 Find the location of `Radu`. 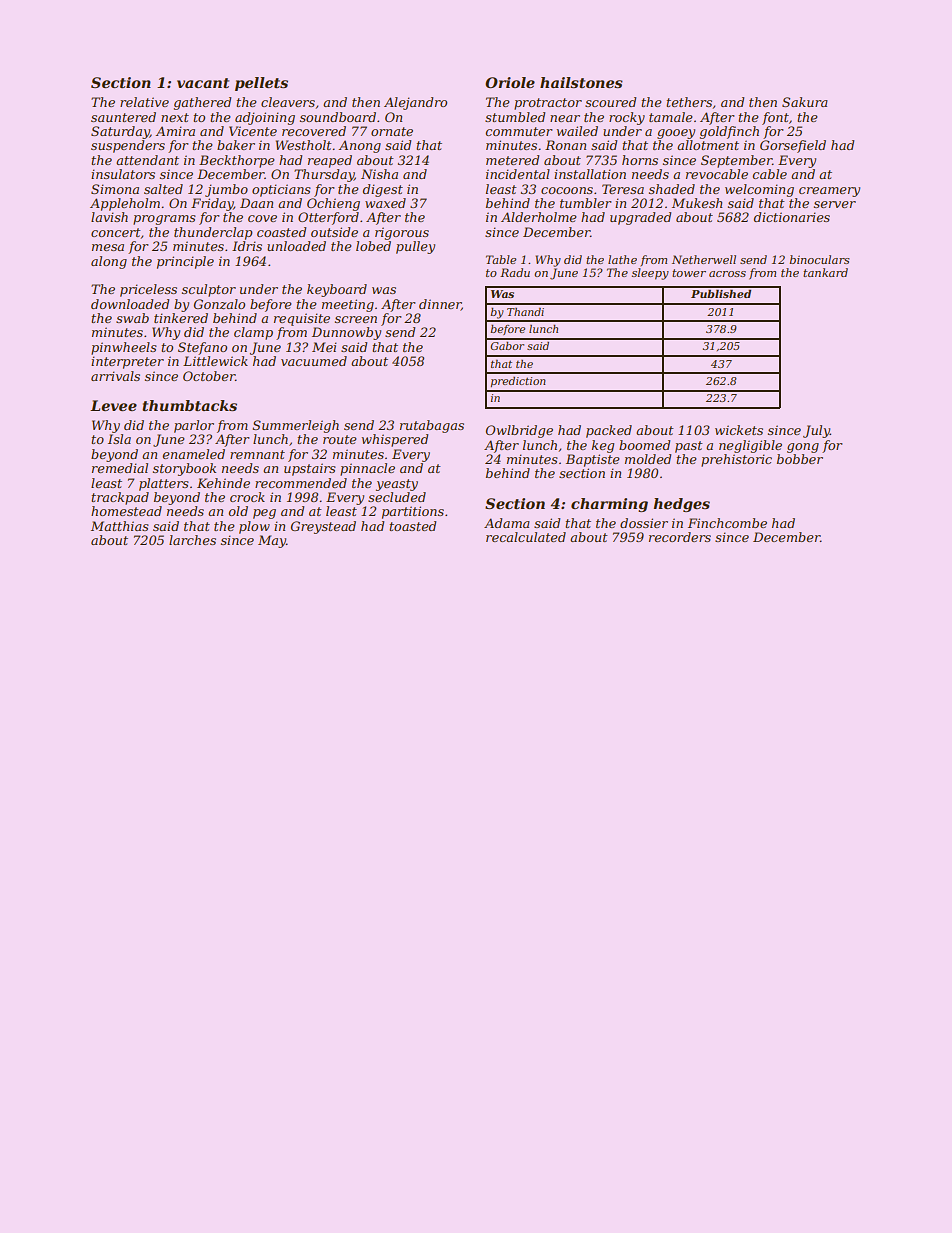

Radu is located at coordinates (515, 272).
